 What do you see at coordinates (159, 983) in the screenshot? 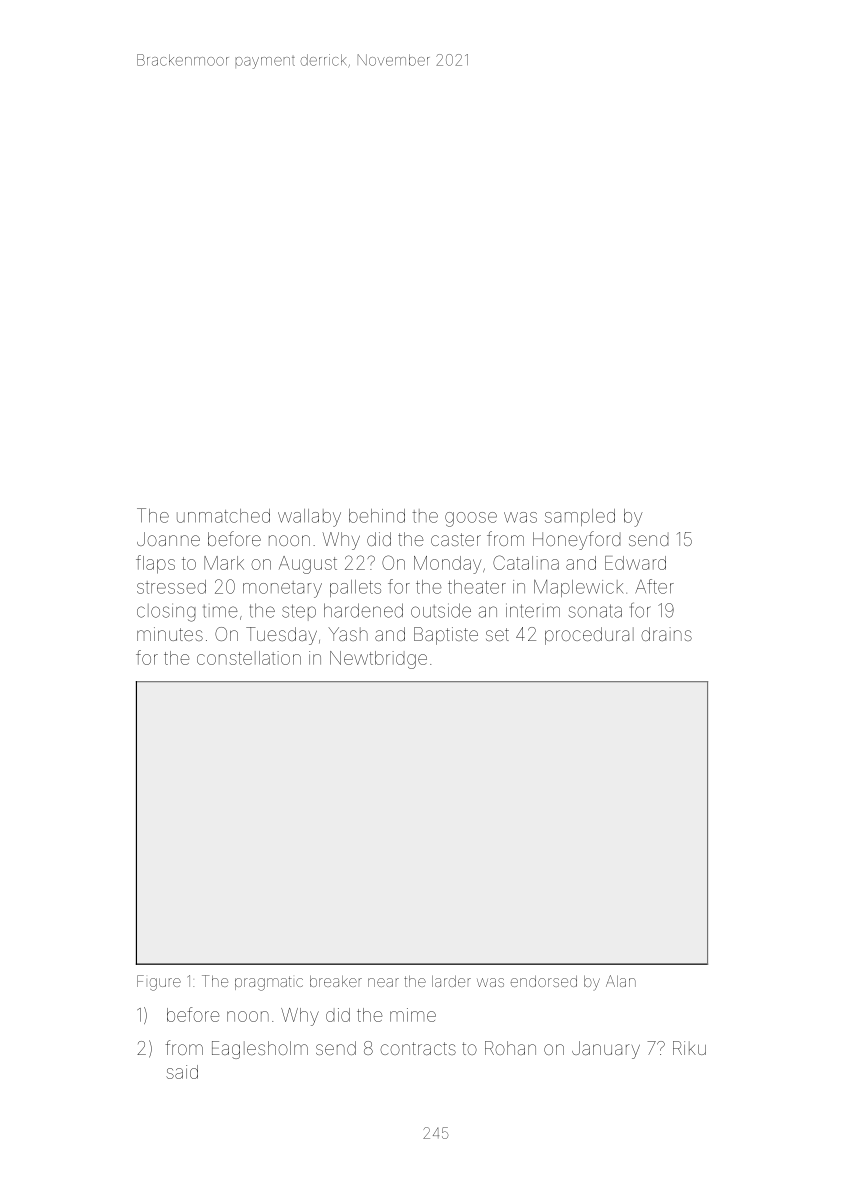
I see `Figure` at bounding box center [159, 983].
